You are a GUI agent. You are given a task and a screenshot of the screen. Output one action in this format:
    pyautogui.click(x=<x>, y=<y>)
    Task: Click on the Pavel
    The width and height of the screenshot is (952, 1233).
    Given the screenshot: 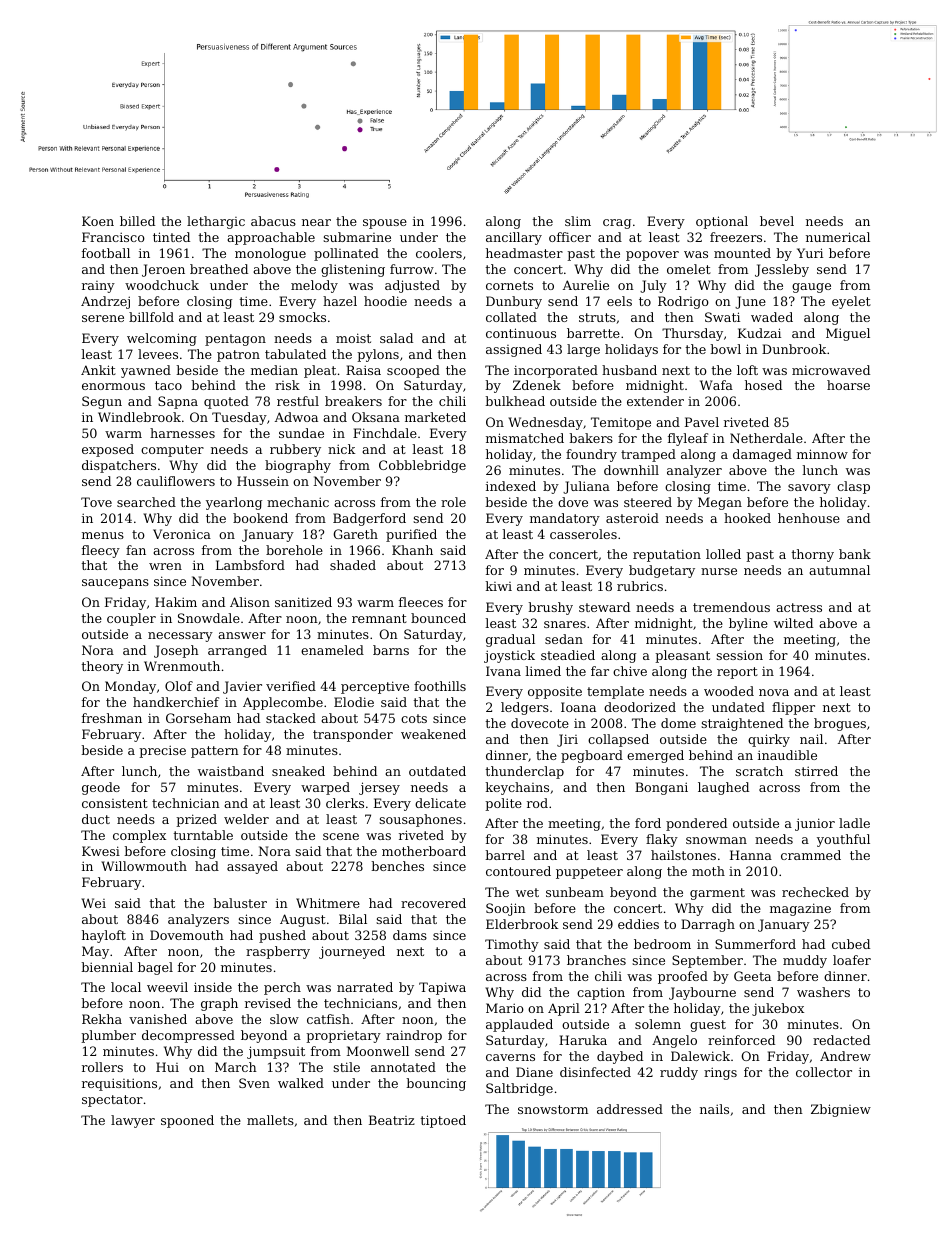 What is the action you would take?
    pyautogui.click(x=702, y=422)
